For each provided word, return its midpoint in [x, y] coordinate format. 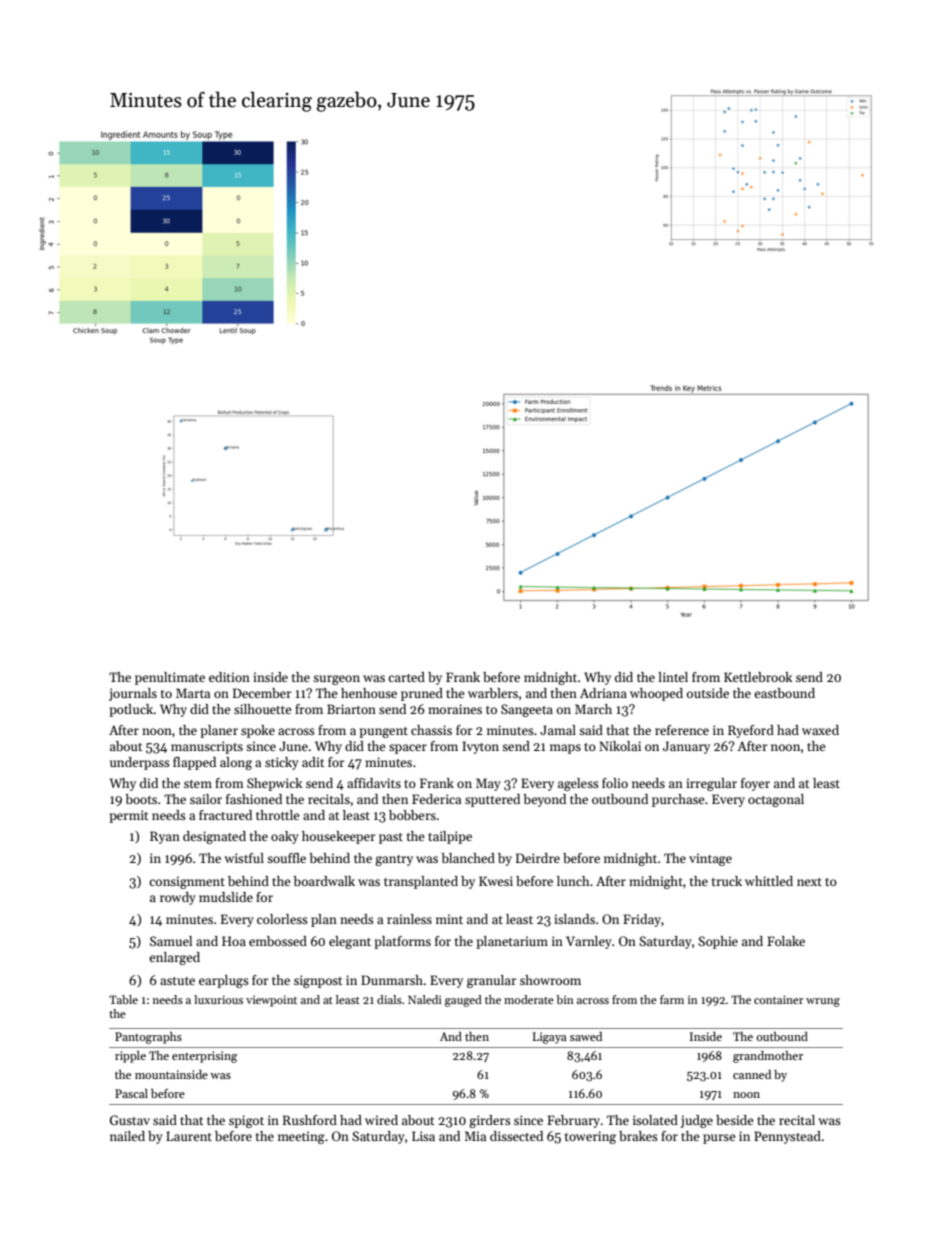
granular [492, 981]
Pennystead [787, 1137]
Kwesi [496, 881]
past [391, 838]
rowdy [178, 898]
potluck [131, 710]
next [809, 882]
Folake [786, 941]
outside [708, 693]
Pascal [131, 1093]
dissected [516, 1136]
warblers [493, 693]
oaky [285, 837]
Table [123, 999]
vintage [710, 859]
